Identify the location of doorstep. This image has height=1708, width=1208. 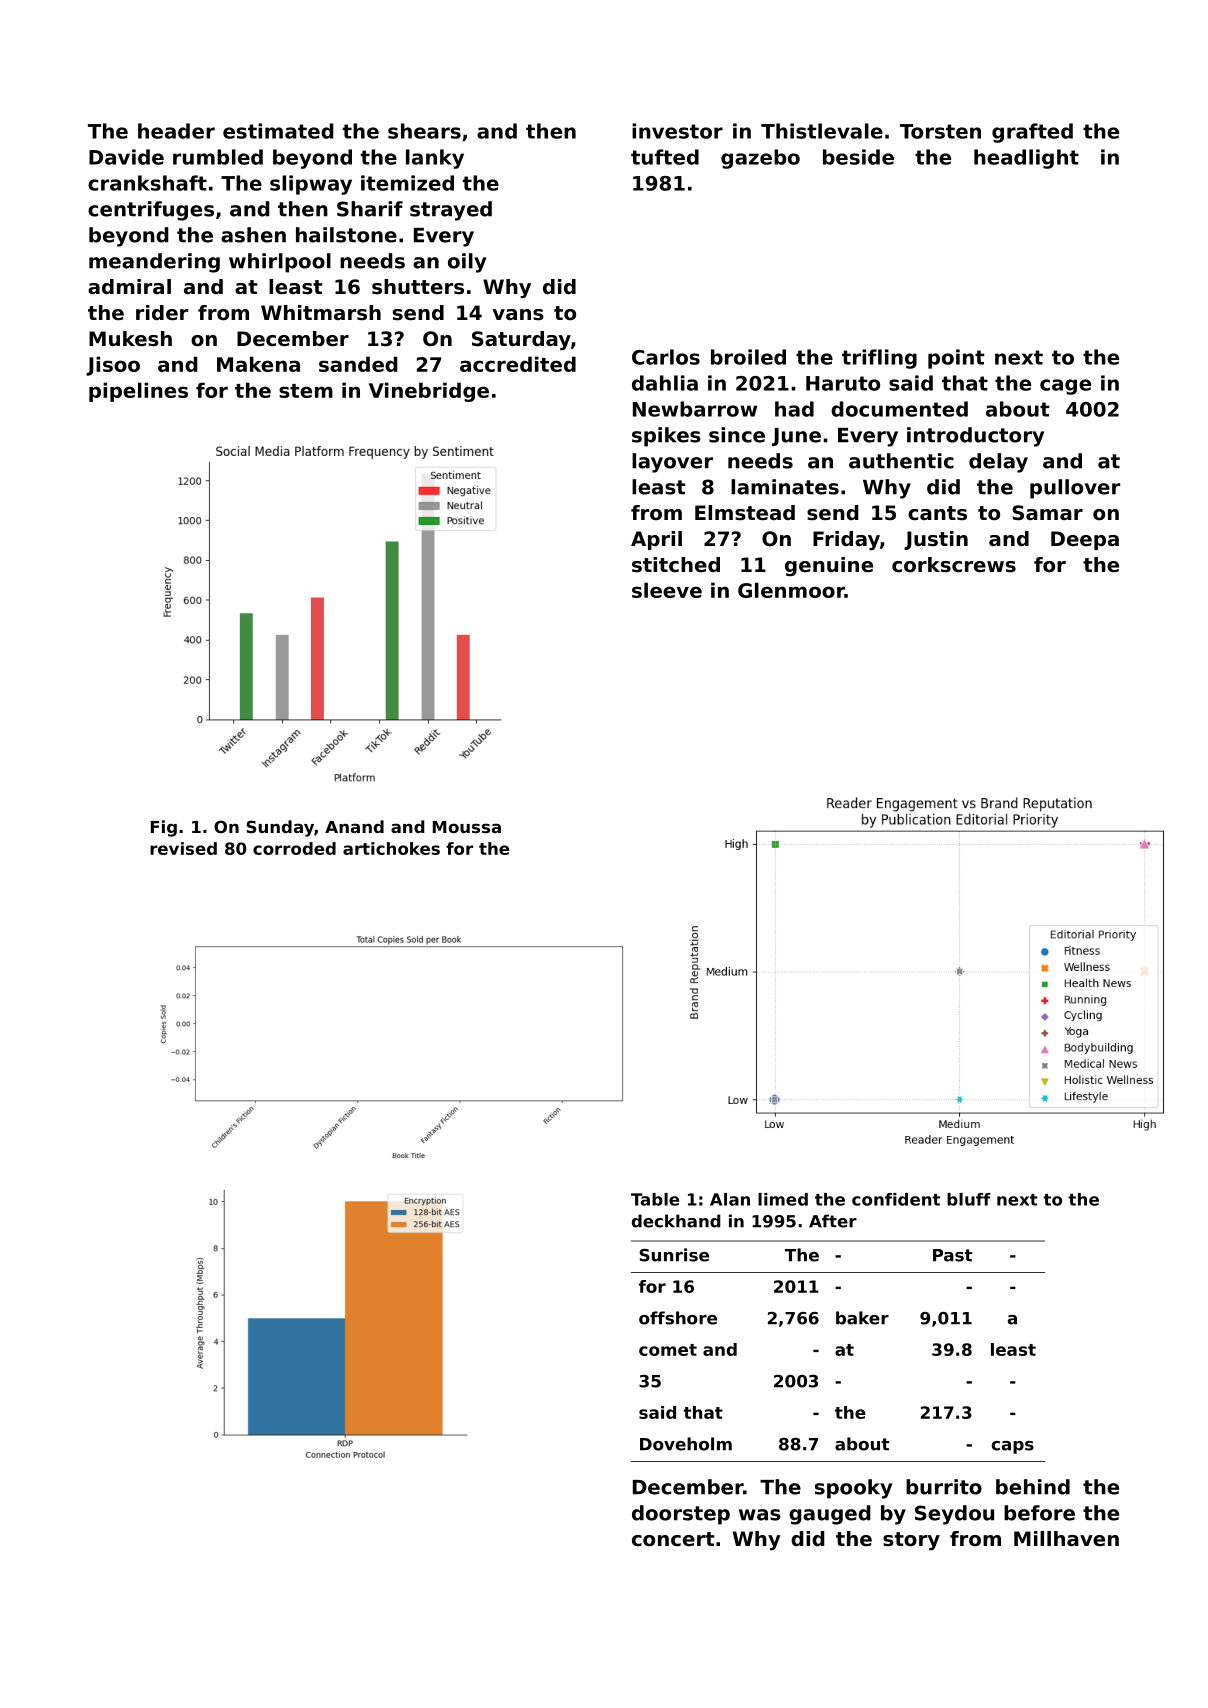
(681, 1515).
